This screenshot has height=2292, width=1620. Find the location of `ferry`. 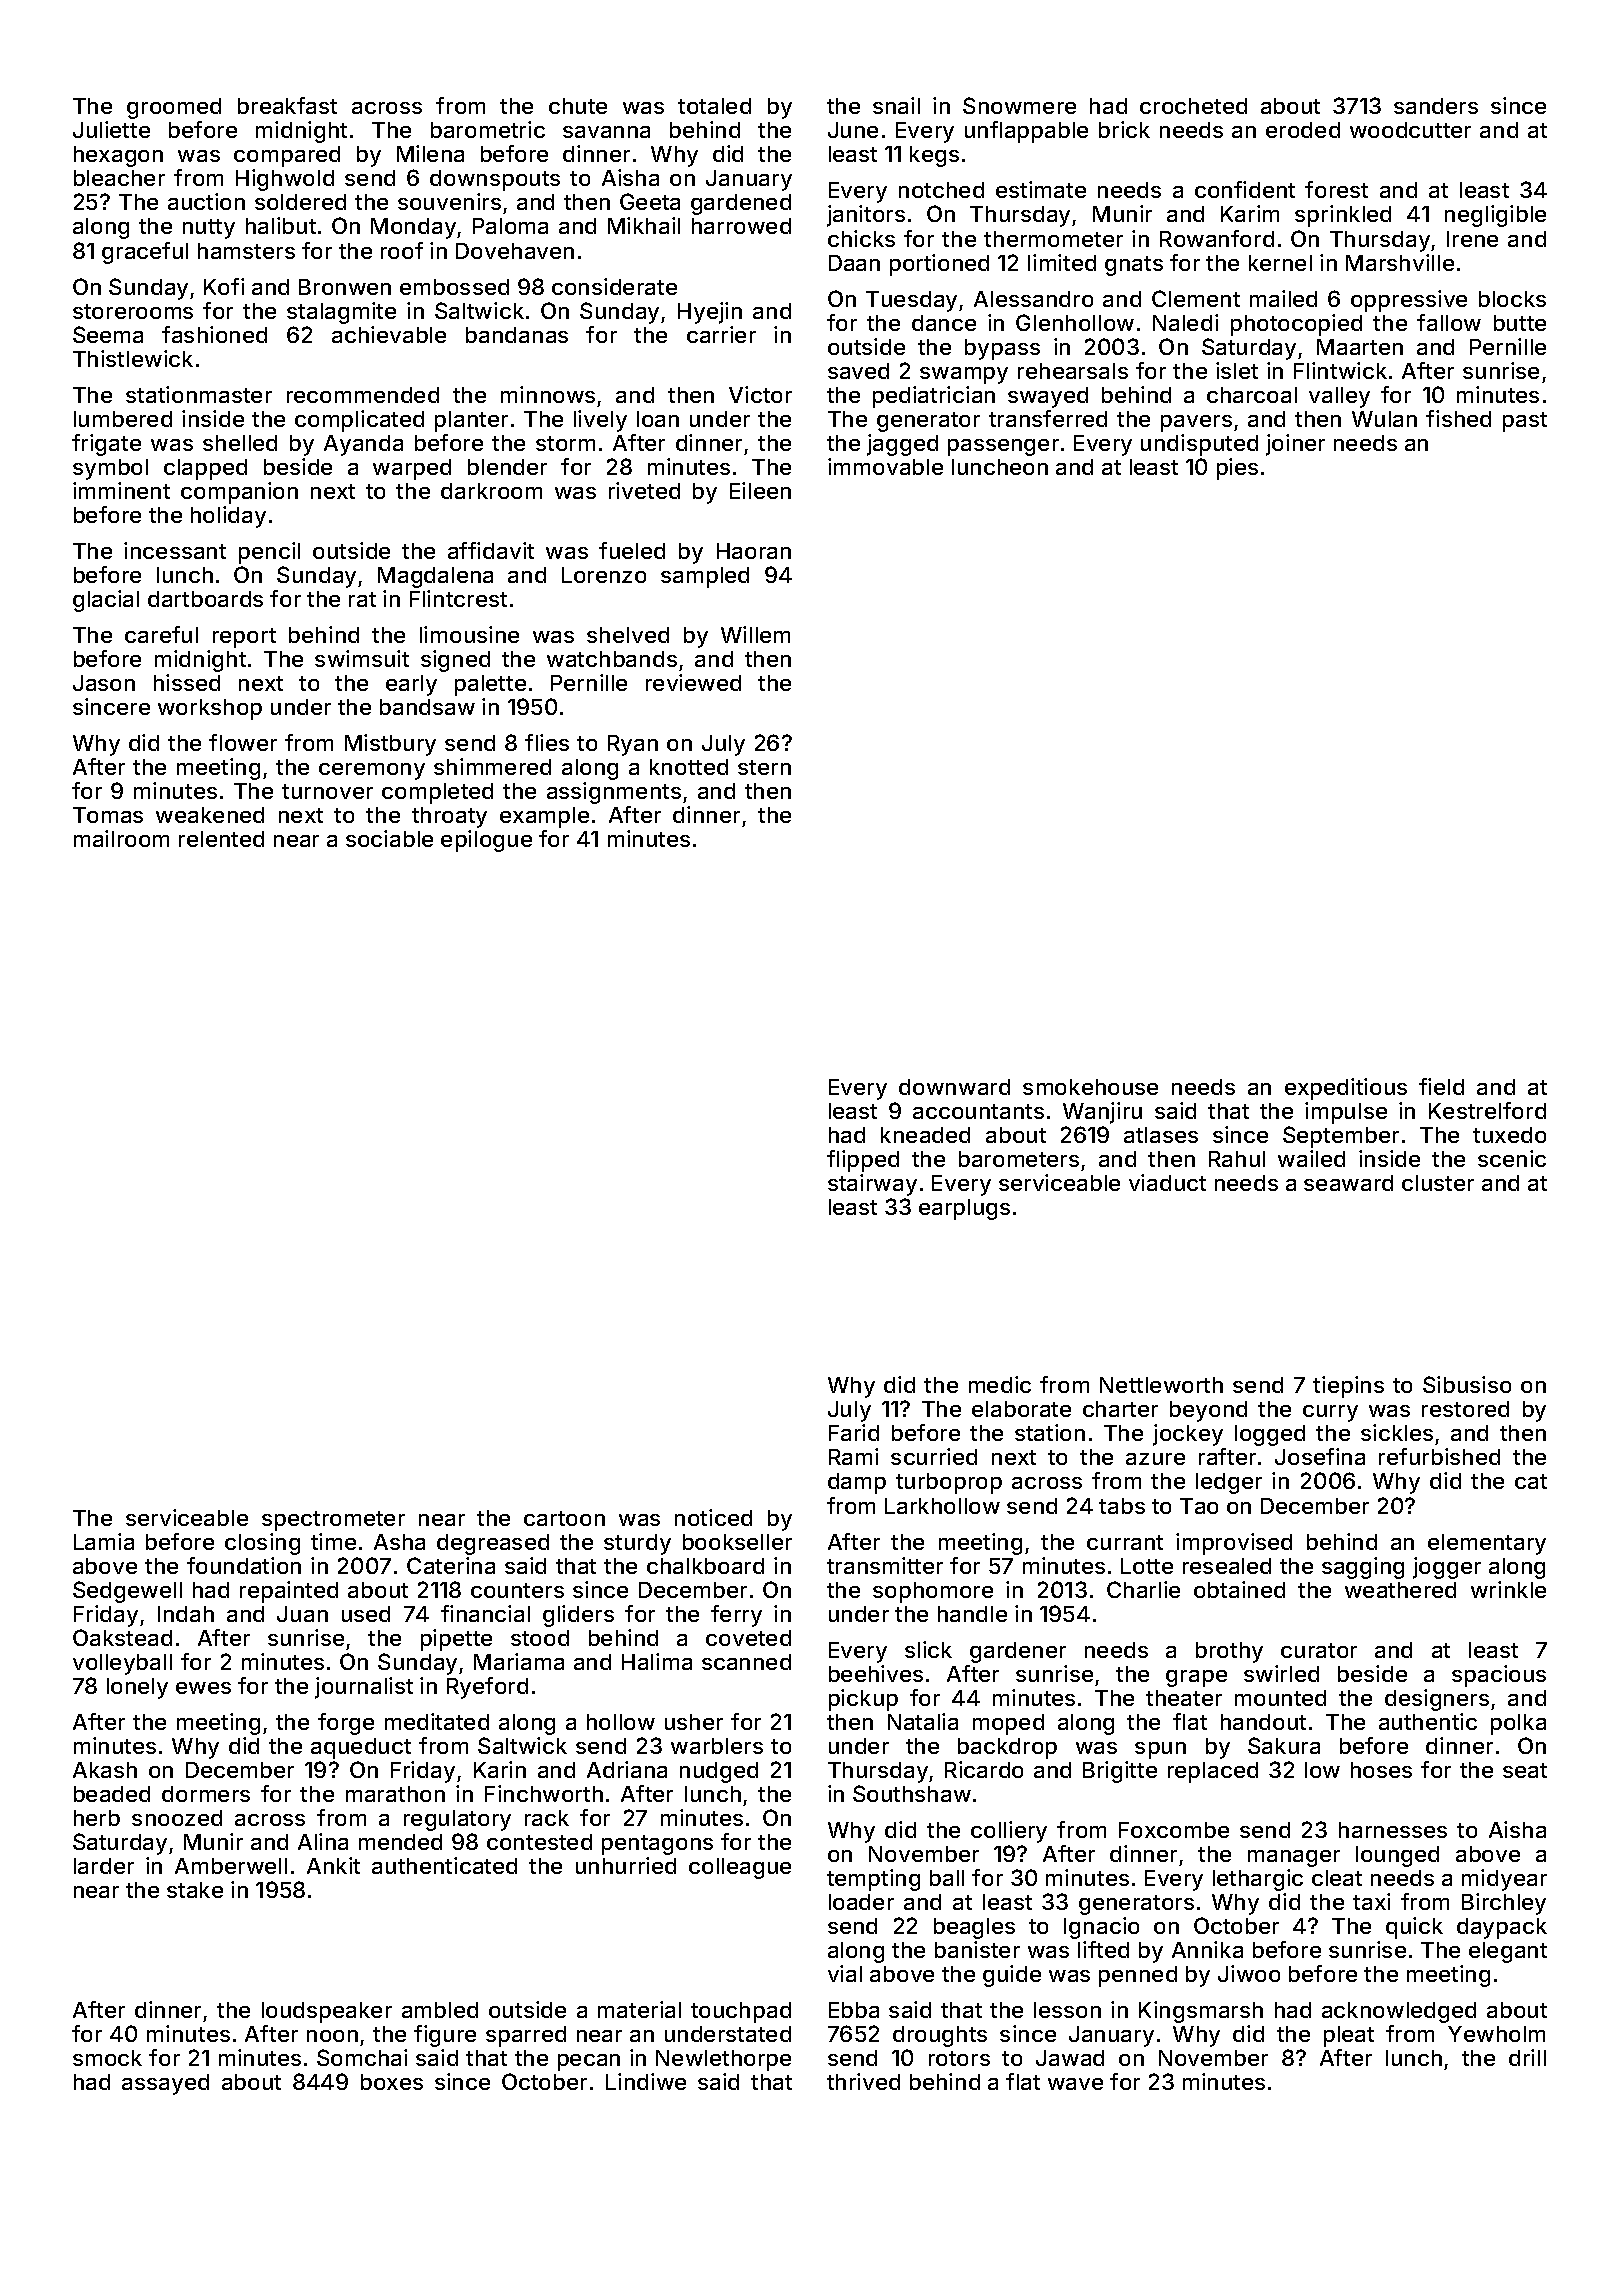

ferry is located at coordinates (736, 1616).
